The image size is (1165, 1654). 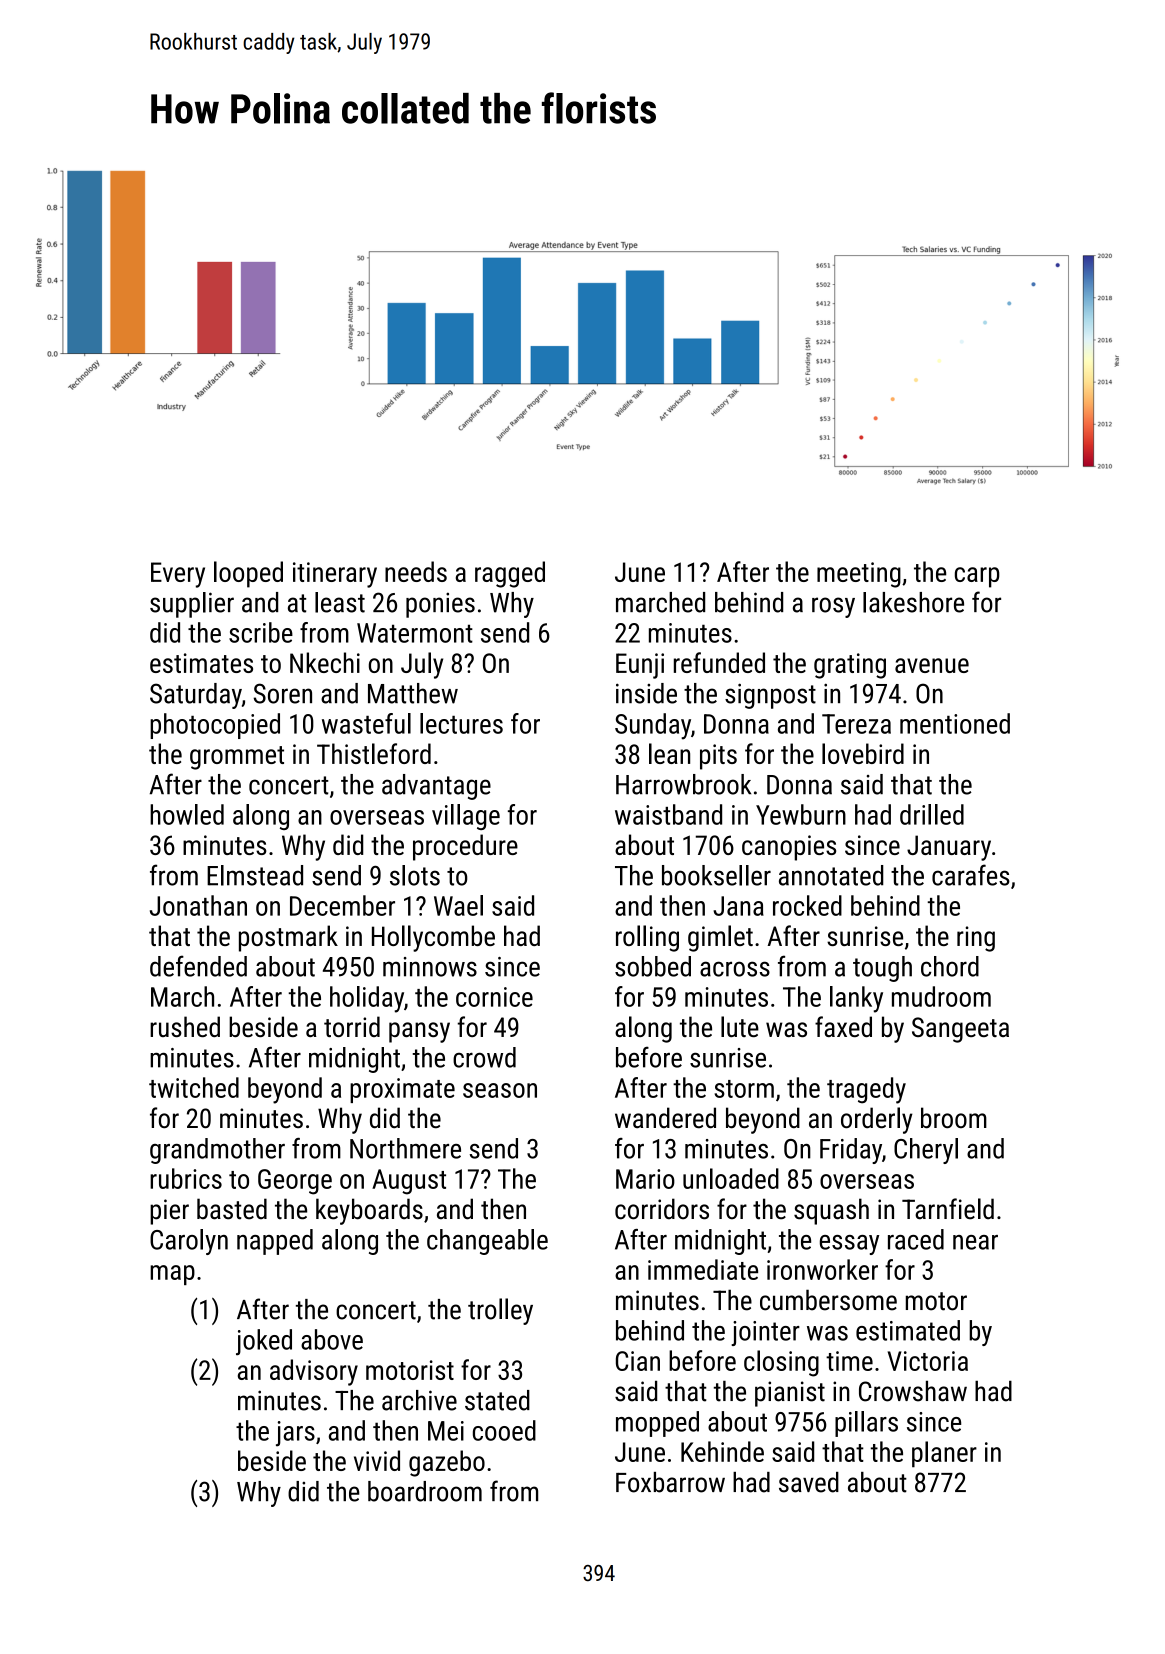 I want to click on ragged, so click(x=510, y=574).
